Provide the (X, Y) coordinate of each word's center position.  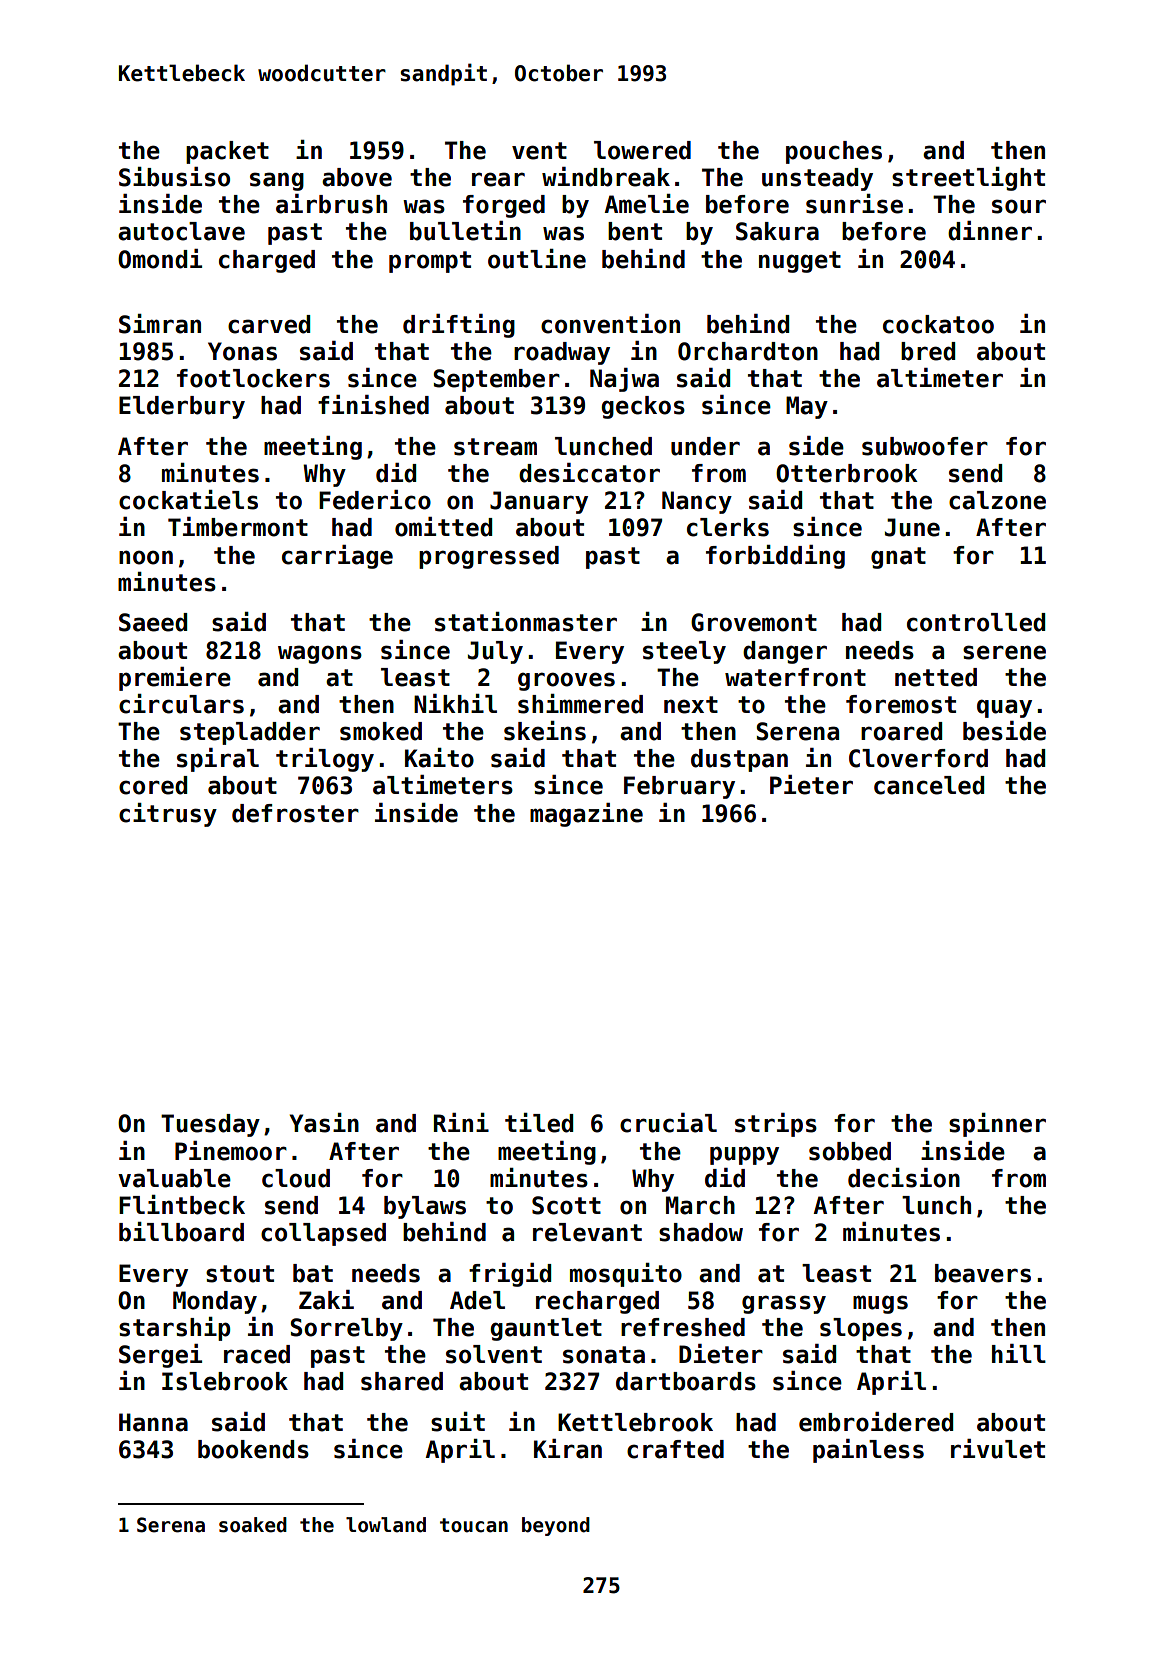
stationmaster (526, 622)
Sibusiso (174, 177)
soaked (253, 1525)
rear (498, 179)
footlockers (253, 378)
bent (635, 231)
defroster (295, 813)
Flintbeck (182, 1205)
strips (776, 1125)
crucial (668, 1123)
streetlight (968, 179)
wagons (320, 654)
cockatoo (938, 324)
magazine (586, 815)
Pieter (811, 785)
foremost (901, 704)
